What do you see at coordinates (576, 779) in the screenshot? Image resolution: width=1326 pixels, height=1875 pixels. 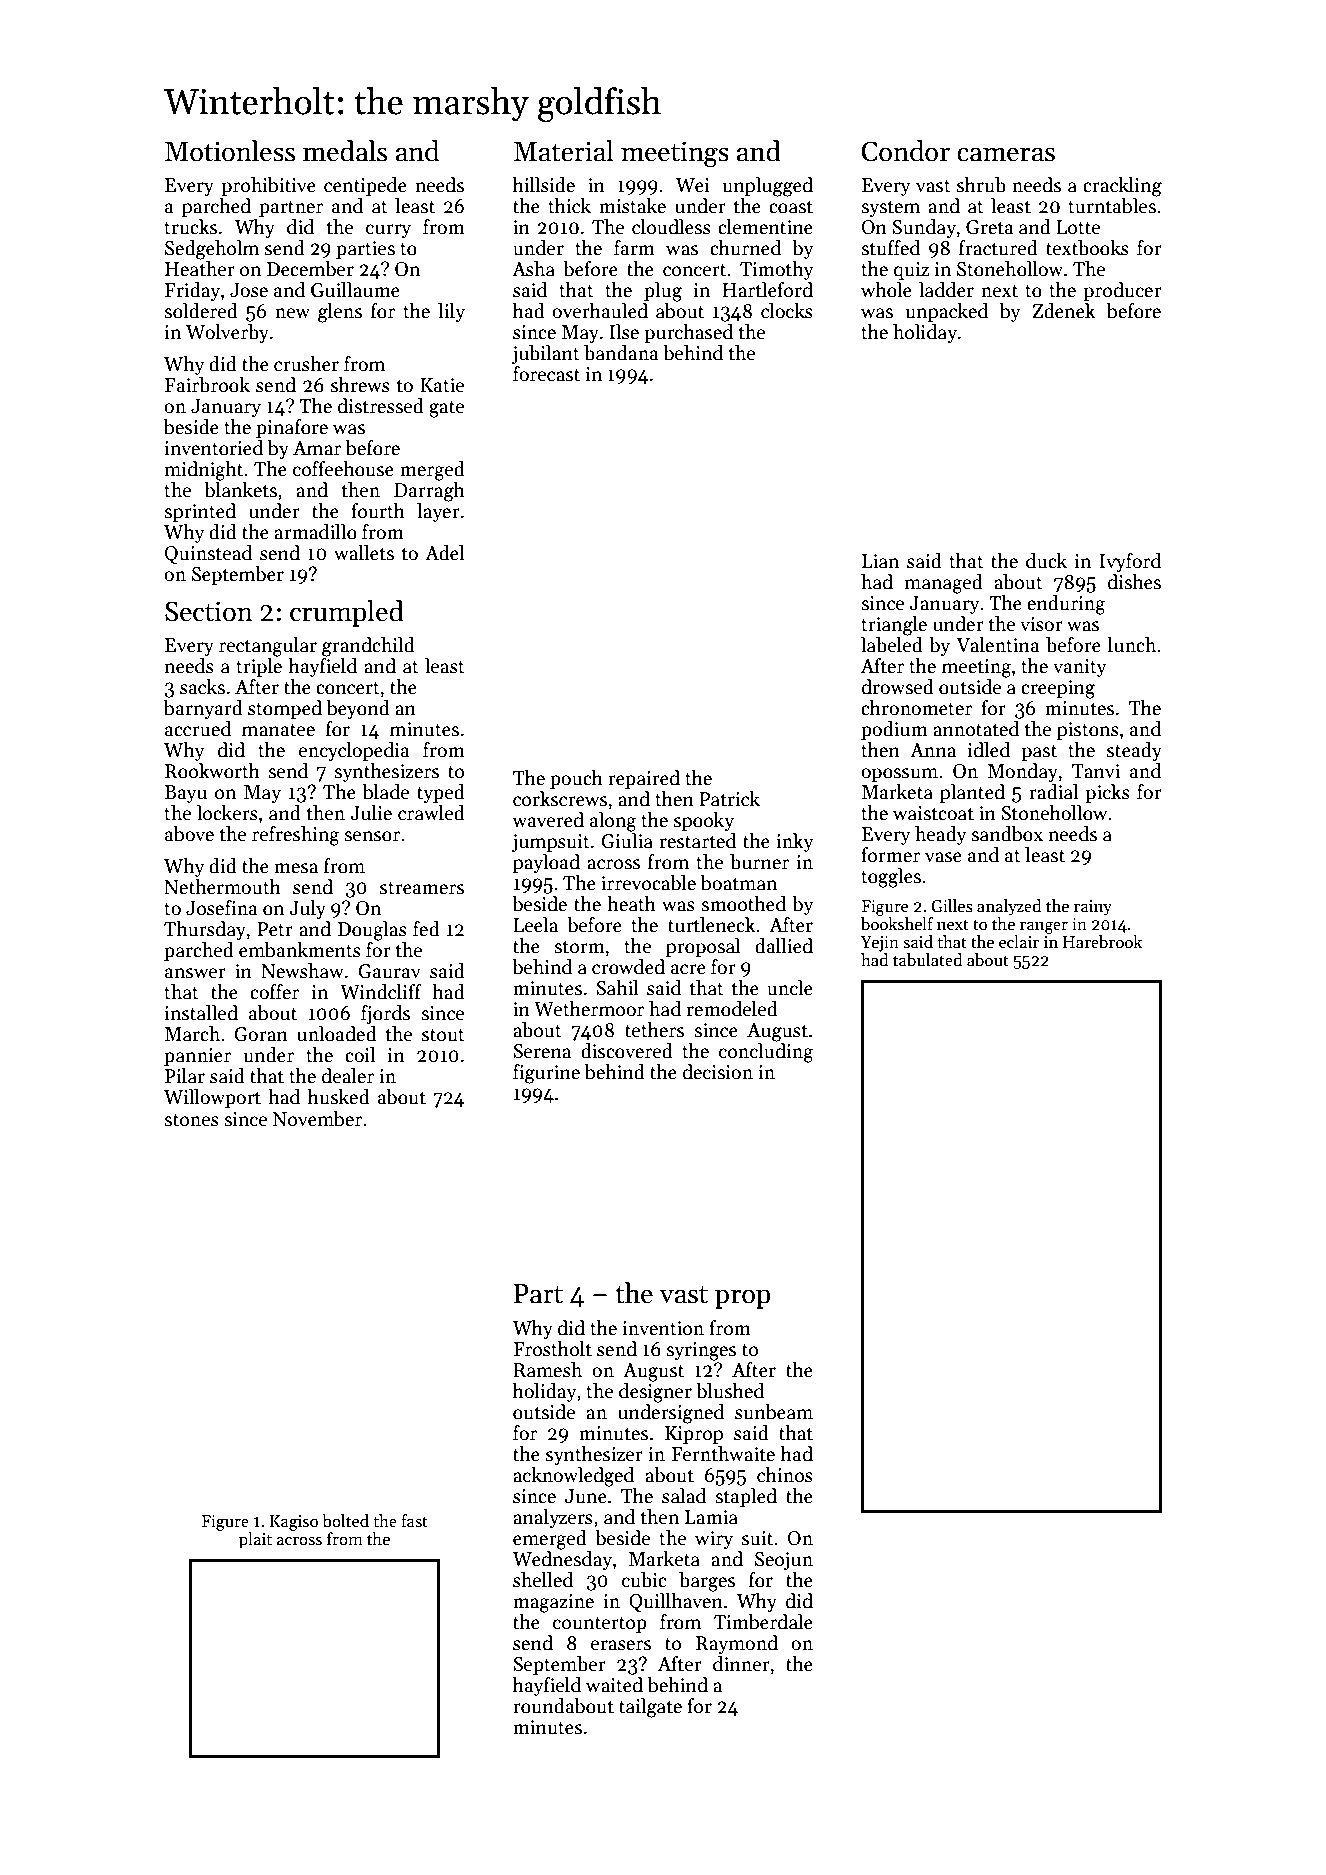 I see `pouch` at bounding box center [576, 779].
